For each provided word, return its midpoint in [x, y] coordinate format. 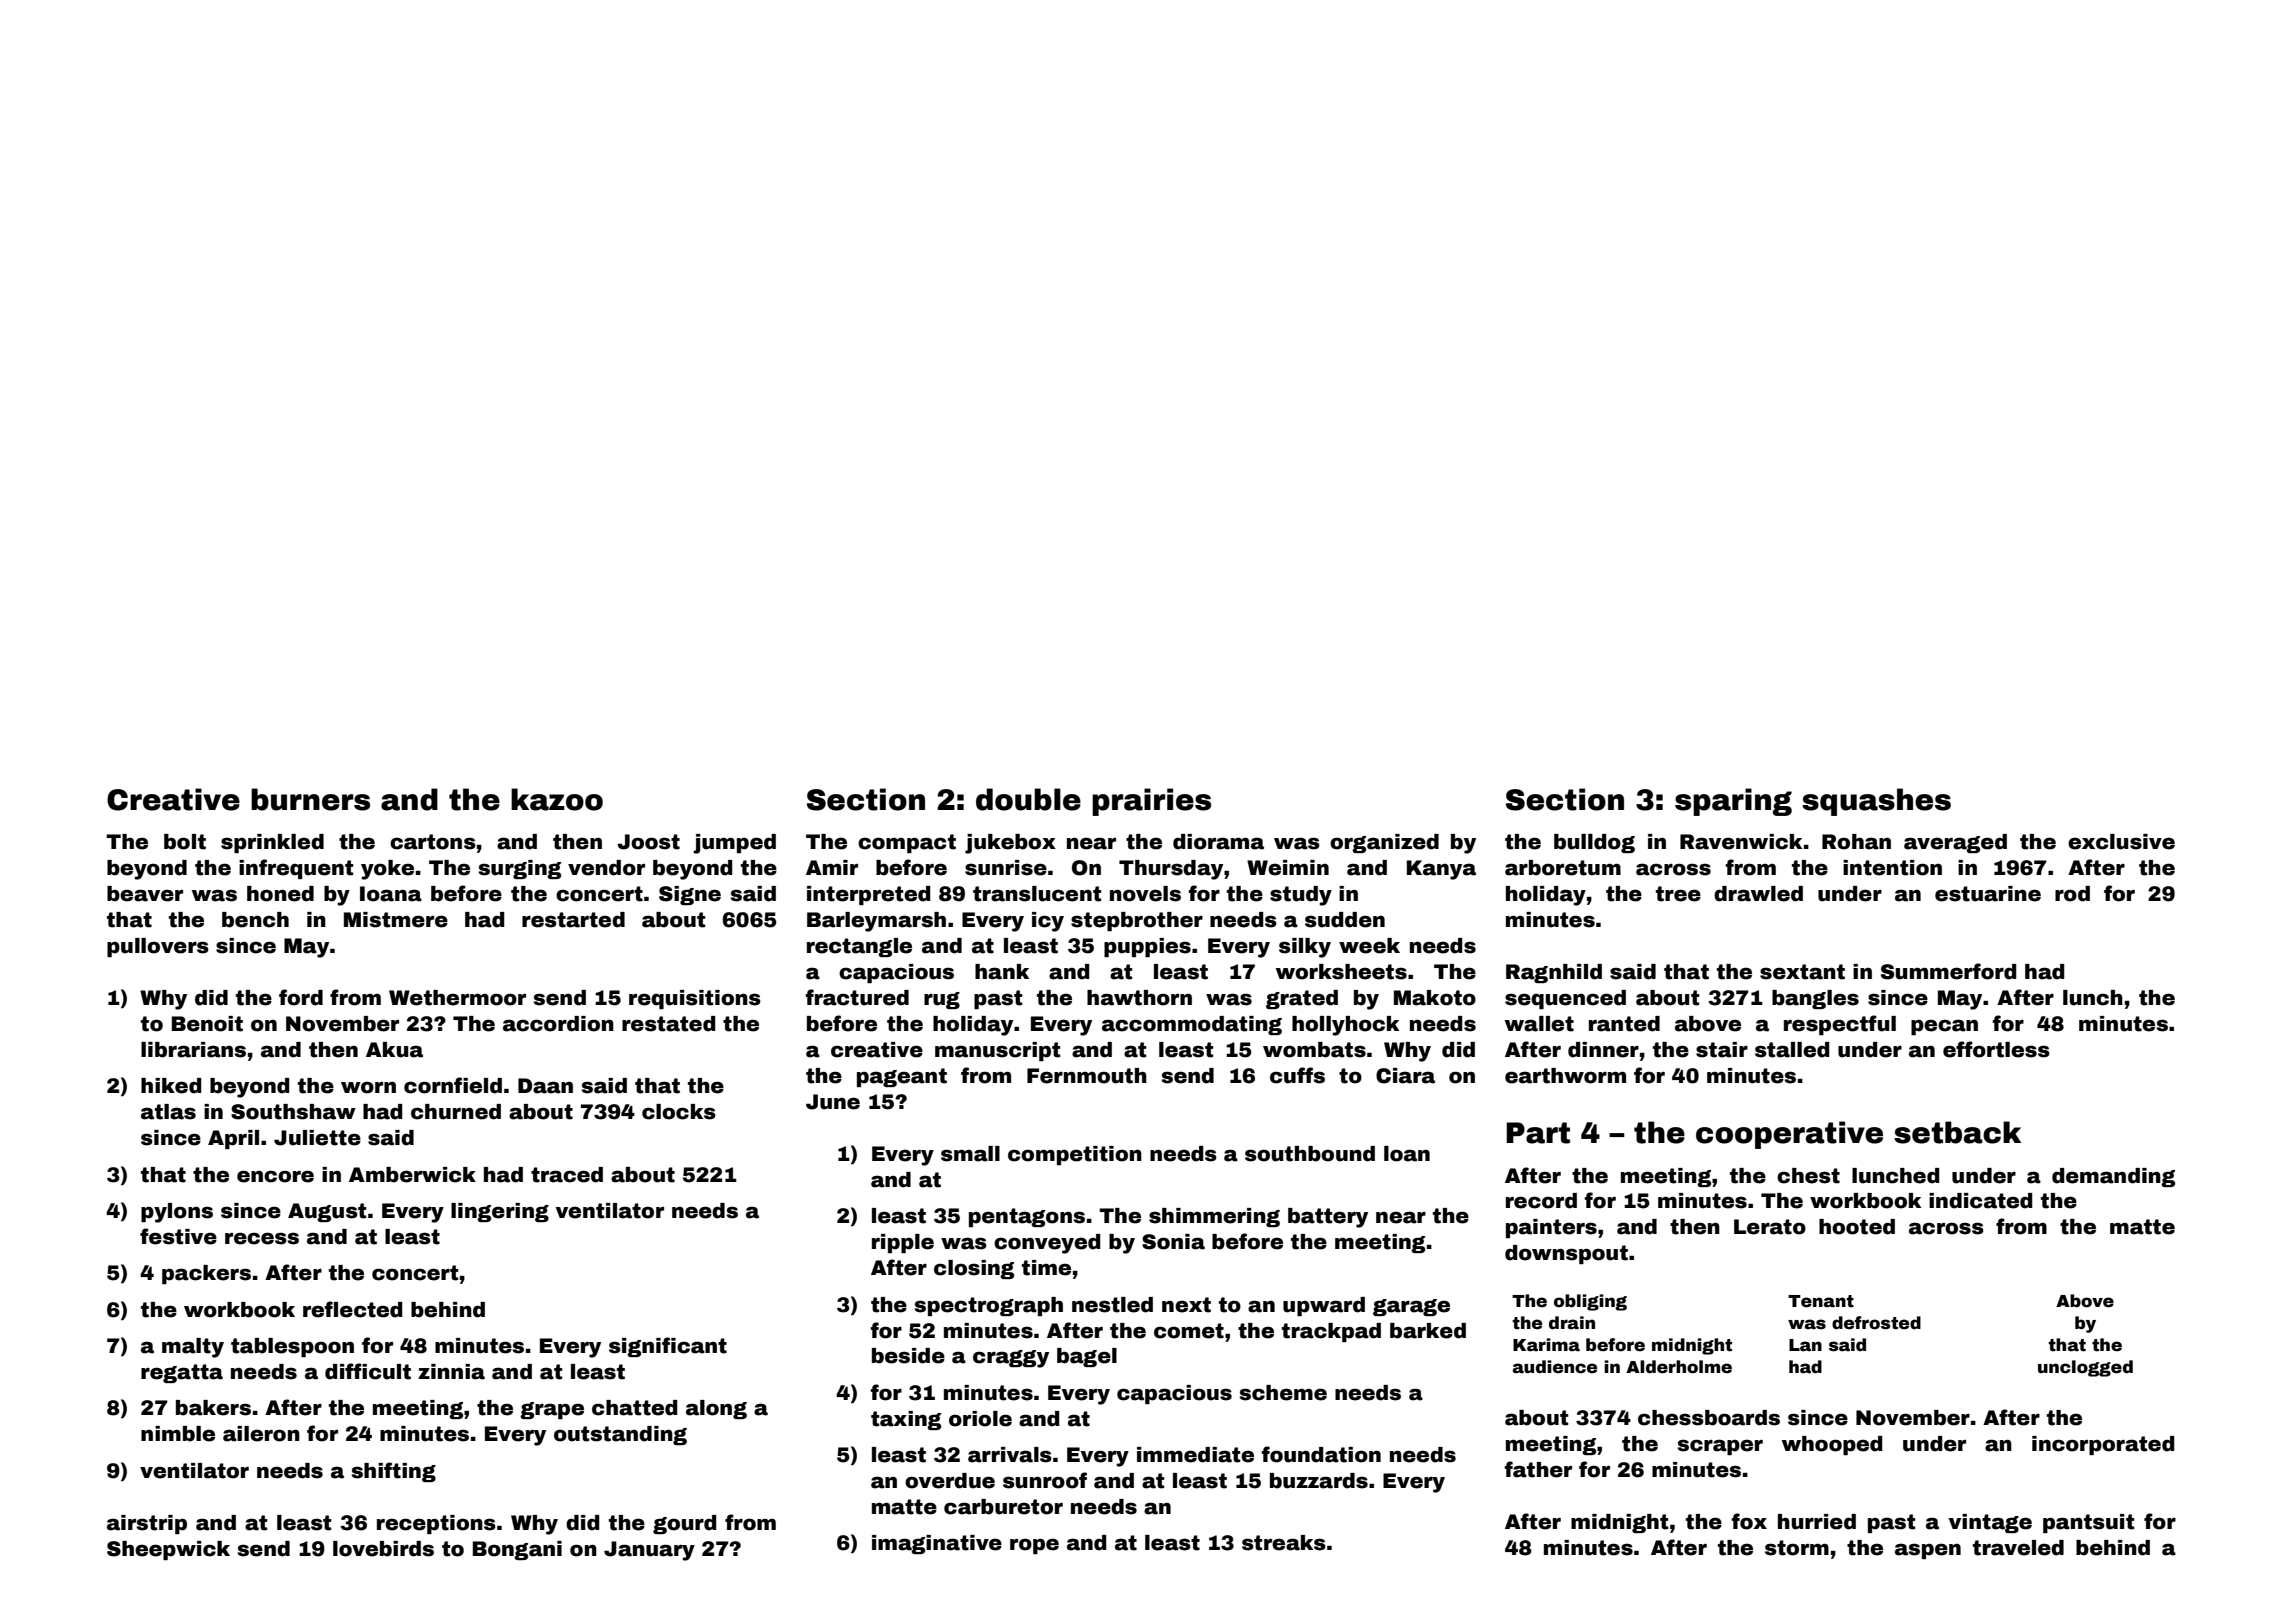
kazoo [557, 799]
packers [206, 1274]
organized [1384, 843]
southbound [1310, 1154]
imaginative [937, 1544]
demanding [2113, 1177]
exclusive [2121, 842]
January [649, 1551]
